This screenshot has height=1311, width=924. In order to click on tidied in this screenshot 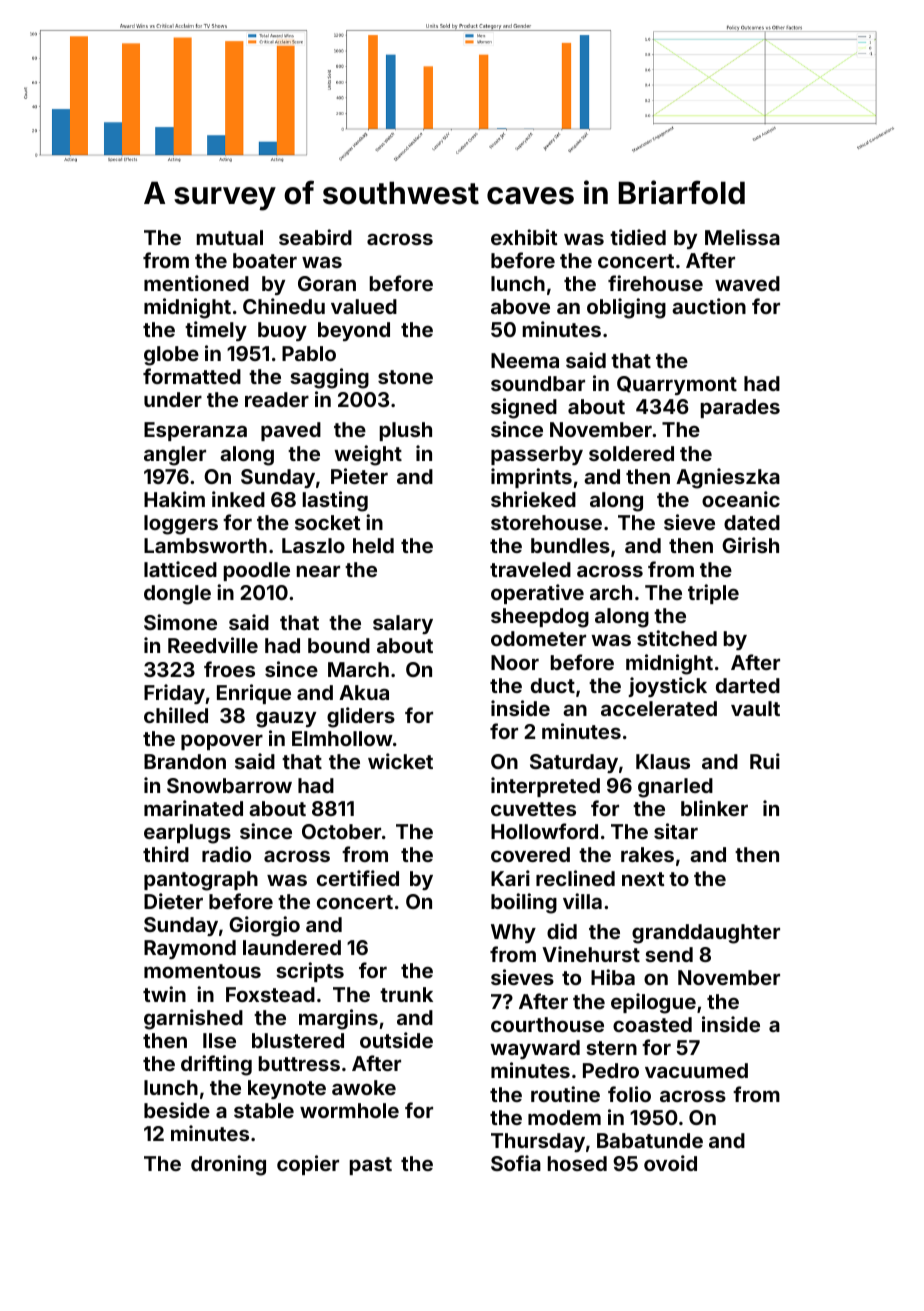, I will do `click(638, 237)`.
